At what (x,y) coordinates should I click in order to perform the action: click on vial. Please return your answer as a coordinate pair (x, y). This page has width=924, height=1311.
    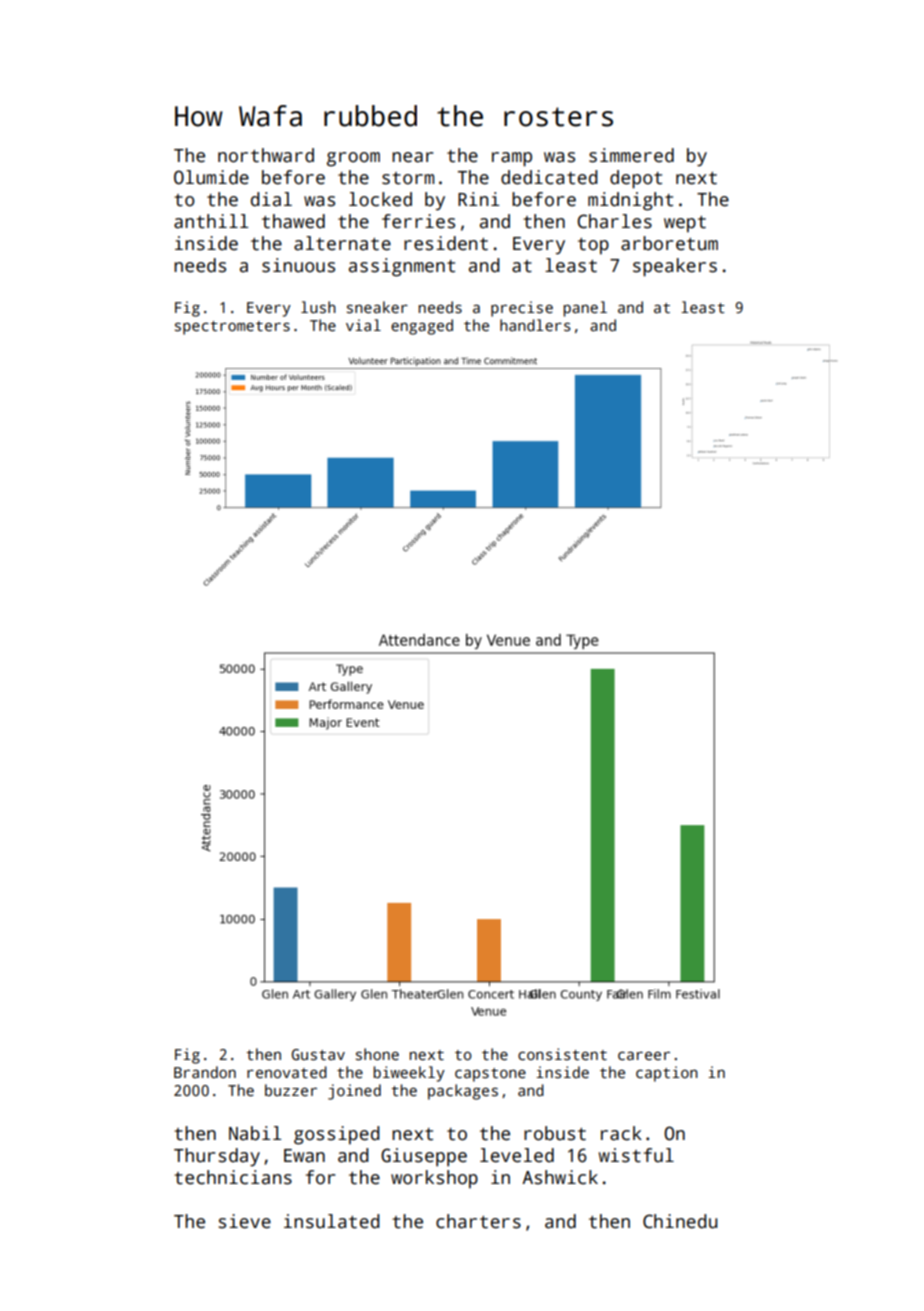
    Looking at the image, I should click on (363, 325).
